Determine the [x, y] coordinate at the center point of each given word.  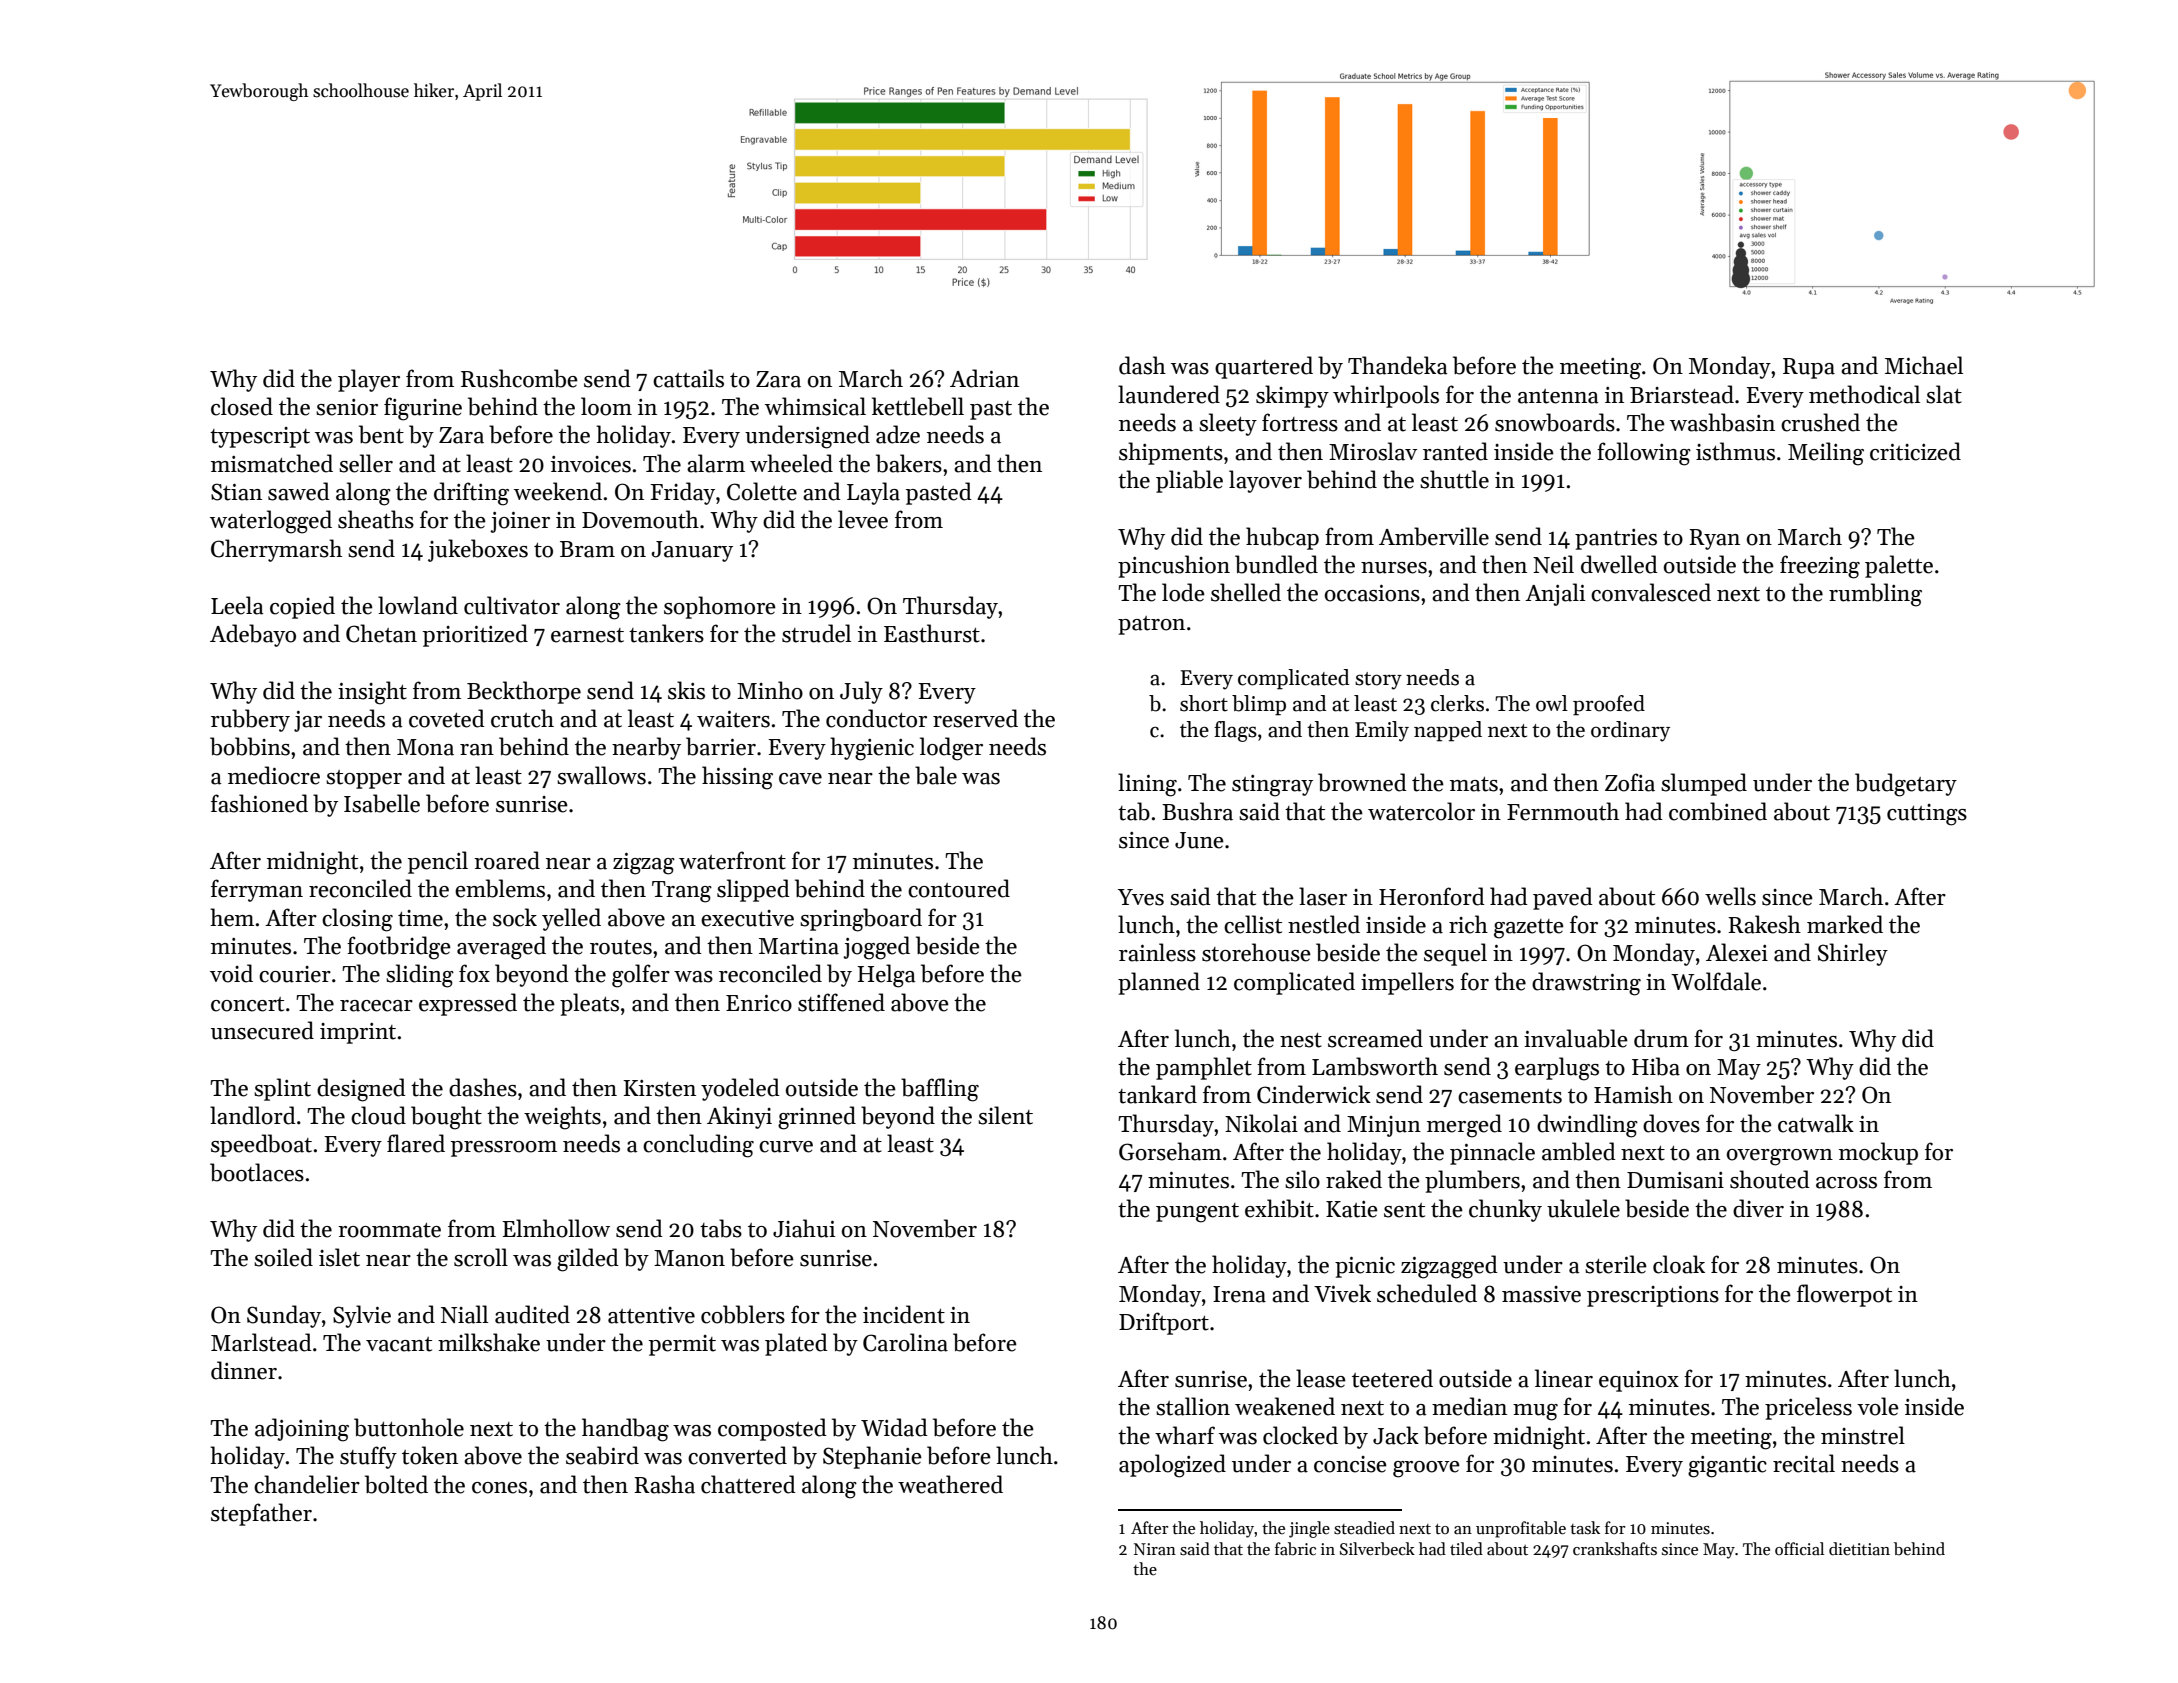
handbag [625, 1430]
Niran [1155, 1549]
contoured [959, 888]
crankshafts [1615, 1549]
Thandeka [1398, 365]
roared [507, 860]
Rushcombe [519, 378]
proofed [1609, 705]
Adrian [984, 378]
